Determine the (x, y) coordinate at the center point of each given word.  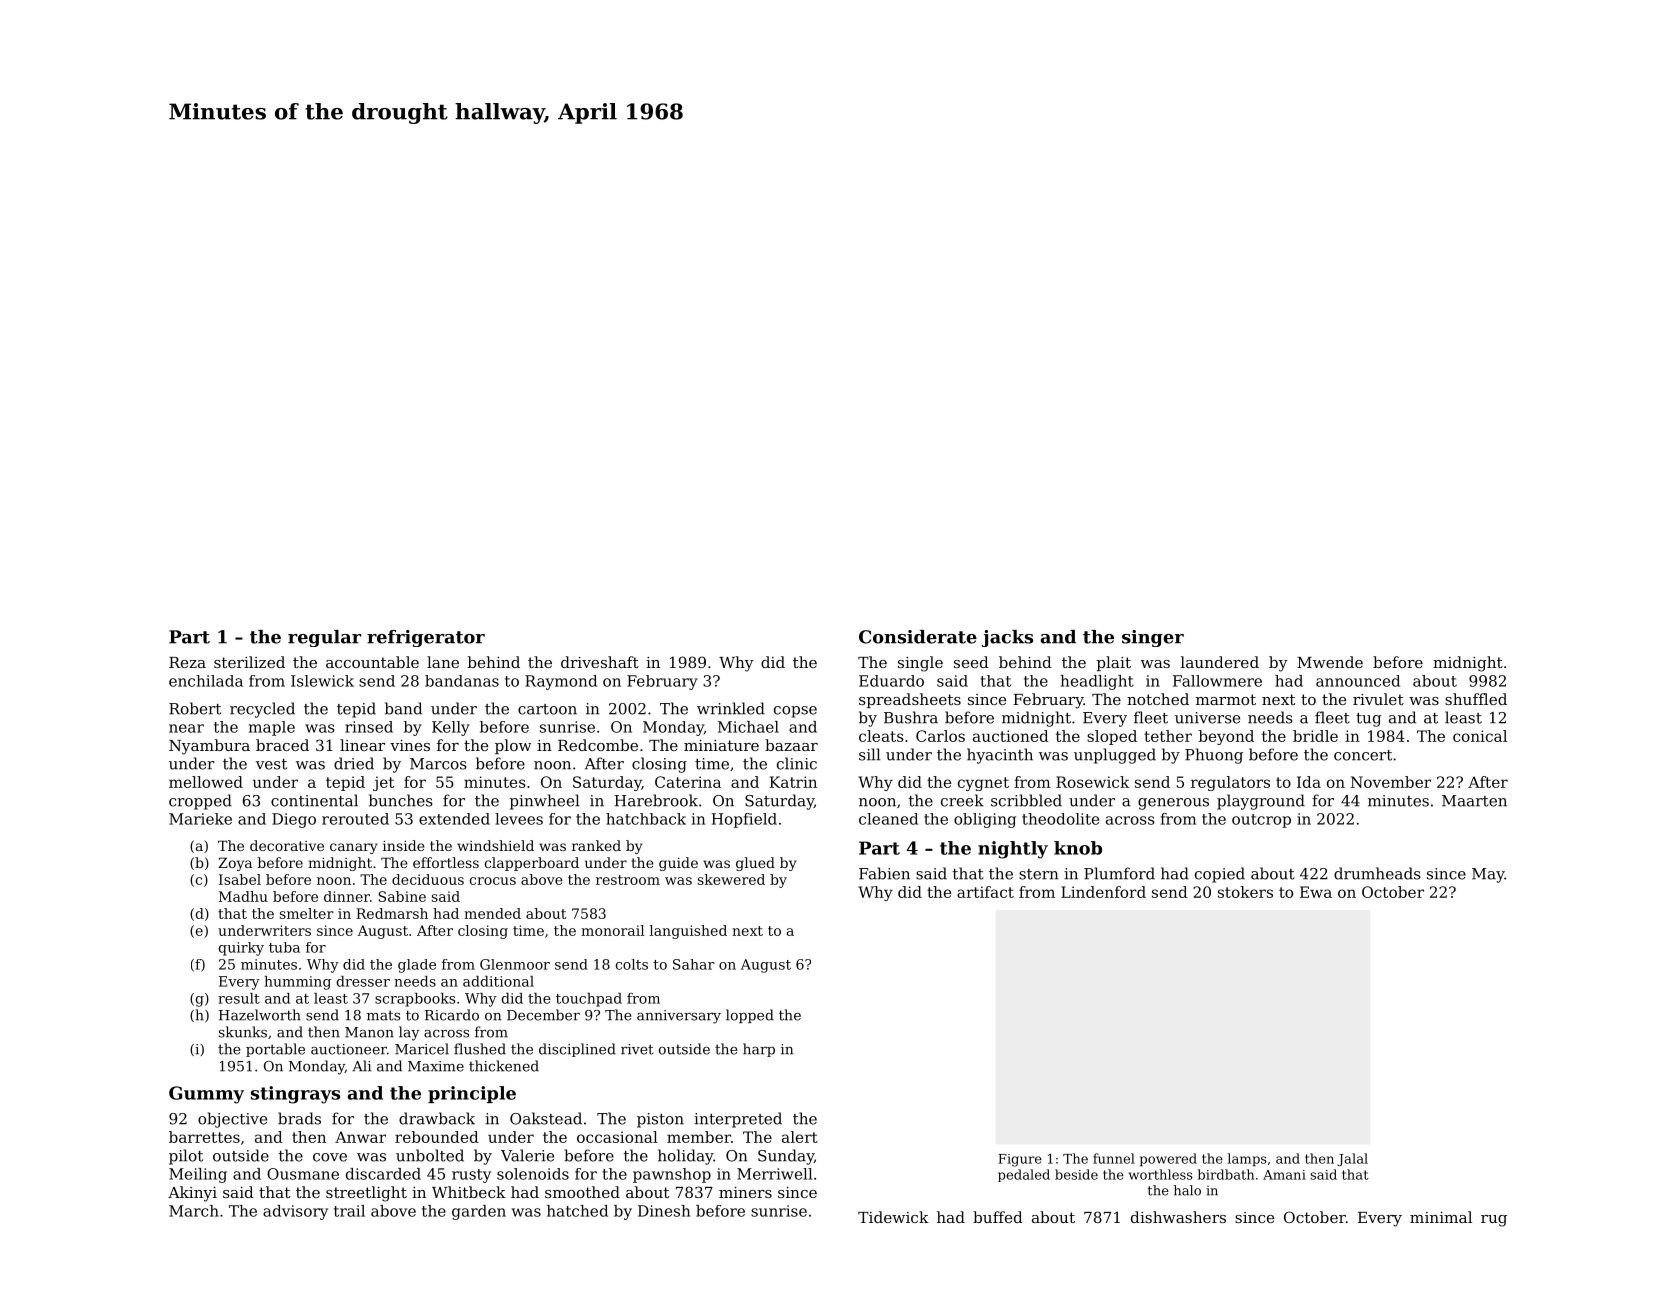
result (239, 998)
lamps (1247, 1160)
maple (272, 728)
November (1391, 782)
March (194, 1211)
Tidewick (893, 1217)
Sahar (694, 964)
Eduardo (891, 681)
